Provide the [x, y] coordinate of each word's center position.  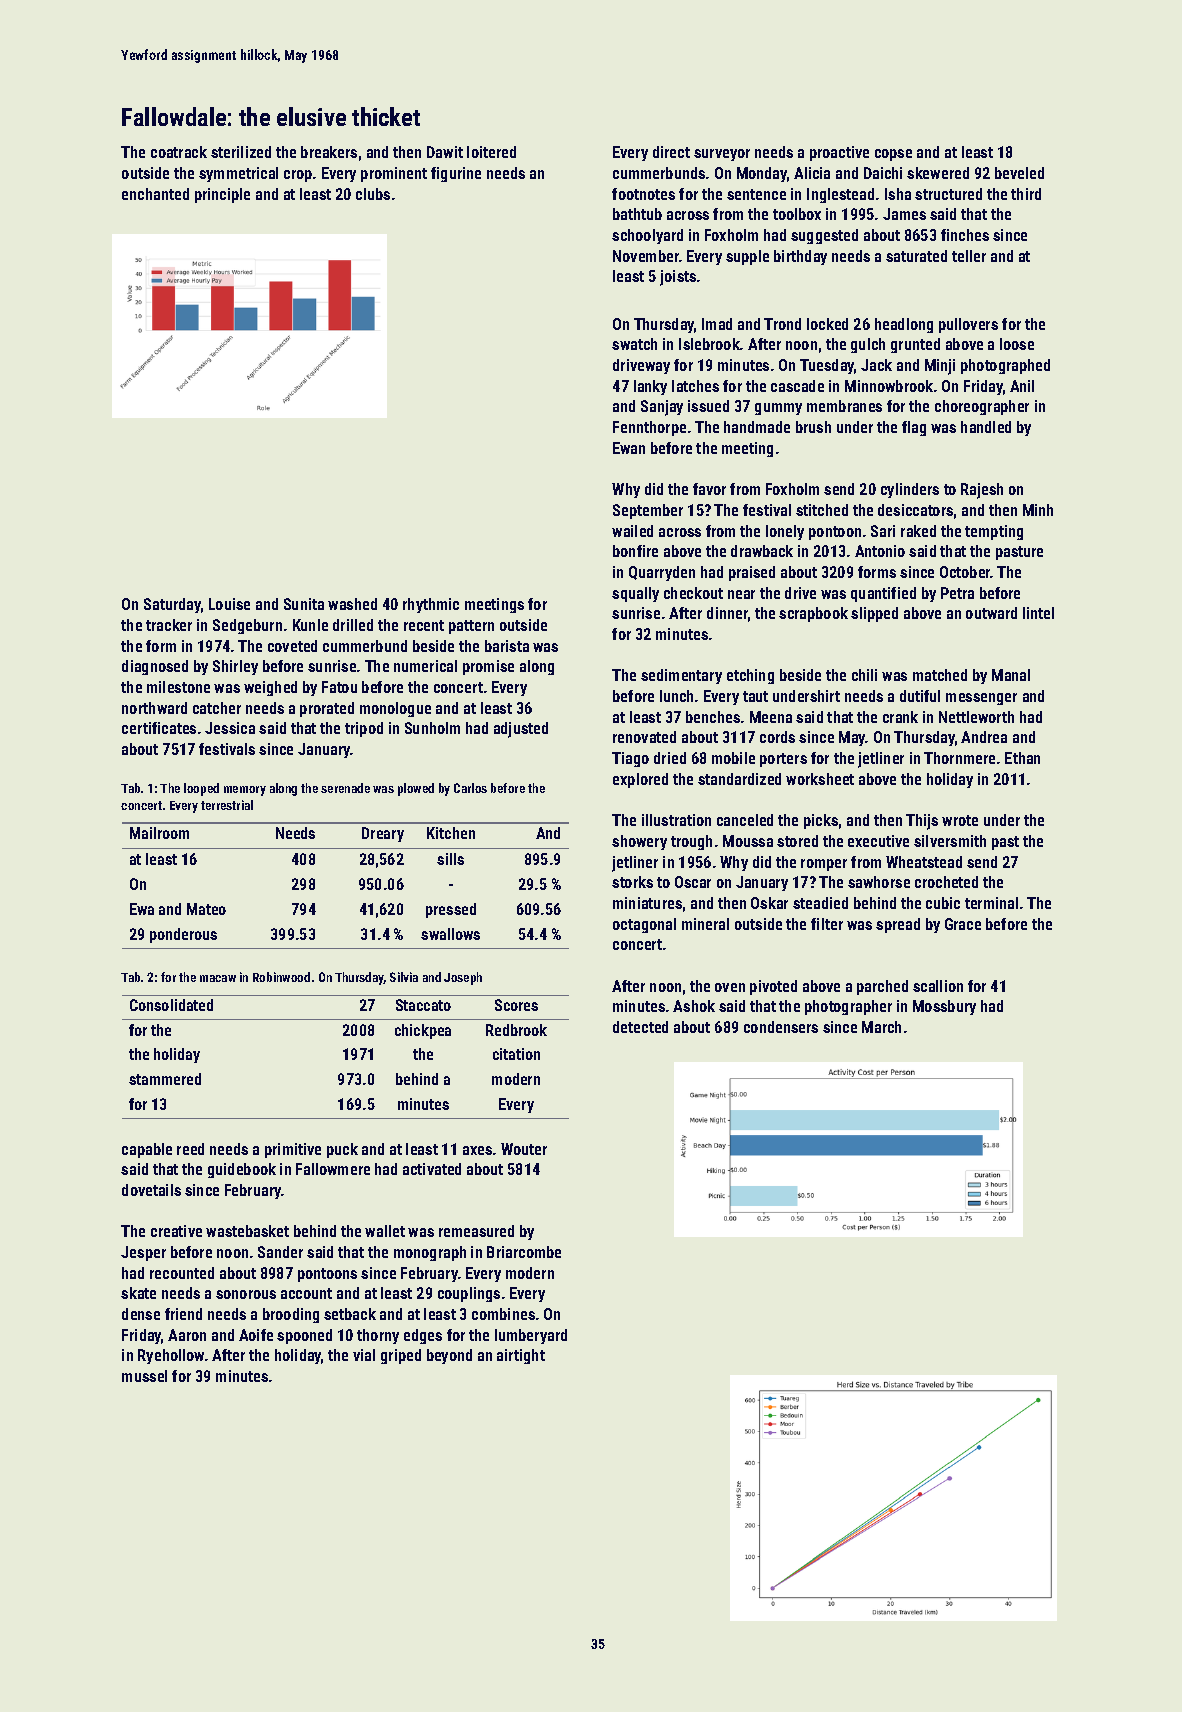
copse [893, 155]
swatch [634, 344]
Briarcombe [524, 1252]
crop [298, 176]
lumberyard [531, 1336]
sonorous [246, 1294]
